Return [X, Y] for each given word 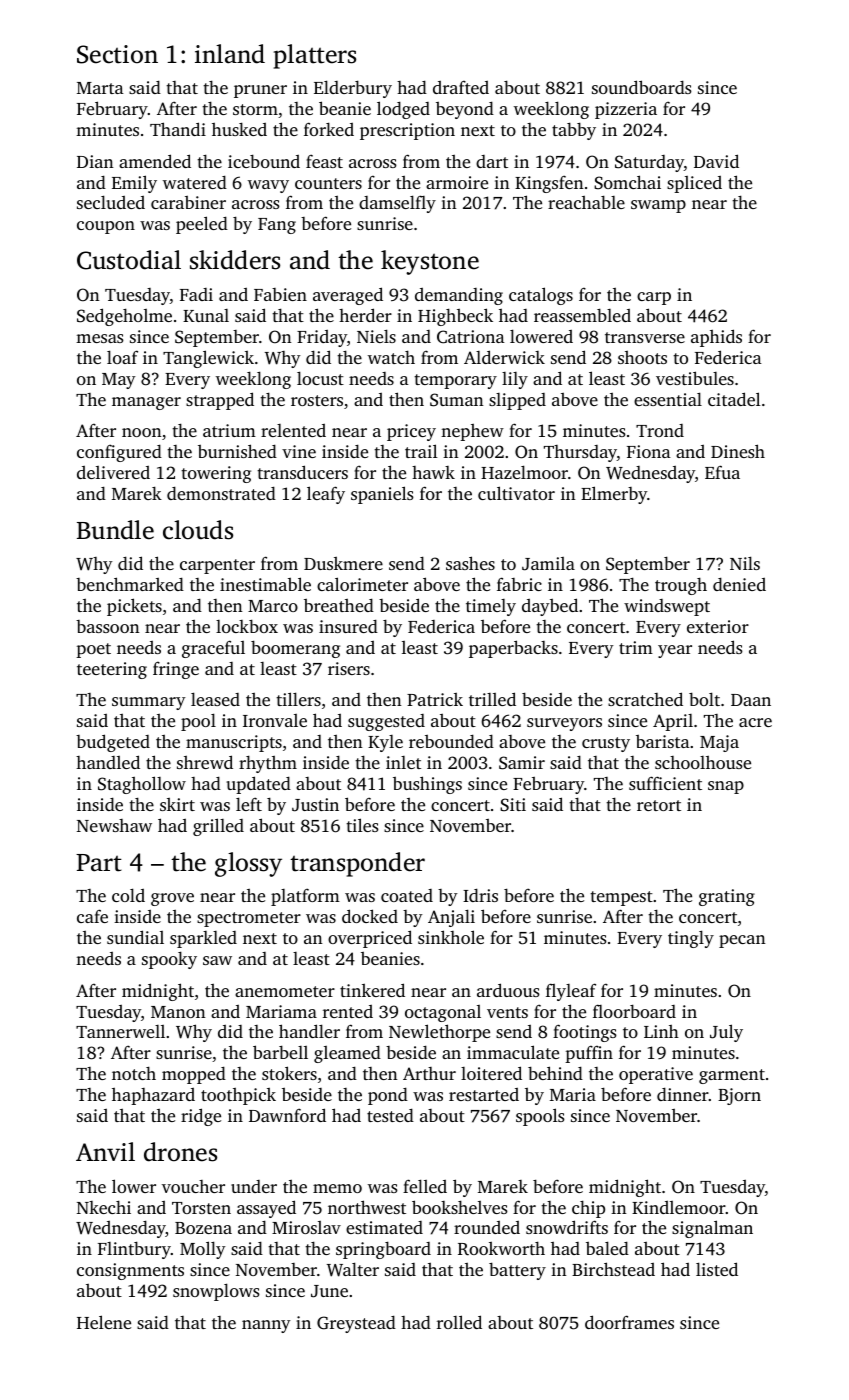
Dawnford [287, 1115]
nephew [472, 432]
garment [732, 1076]
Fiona [649, 451]
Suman [457, 400]
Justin [315, 805]
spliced [694, 184]
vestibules [695, 378]
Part [99, 863]
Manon [178, 1012]
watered [195, 182]
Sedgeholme [124, 317]
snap [726, 787]
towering [216, 474]
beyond [465, 110]
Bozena [203, 1228]
